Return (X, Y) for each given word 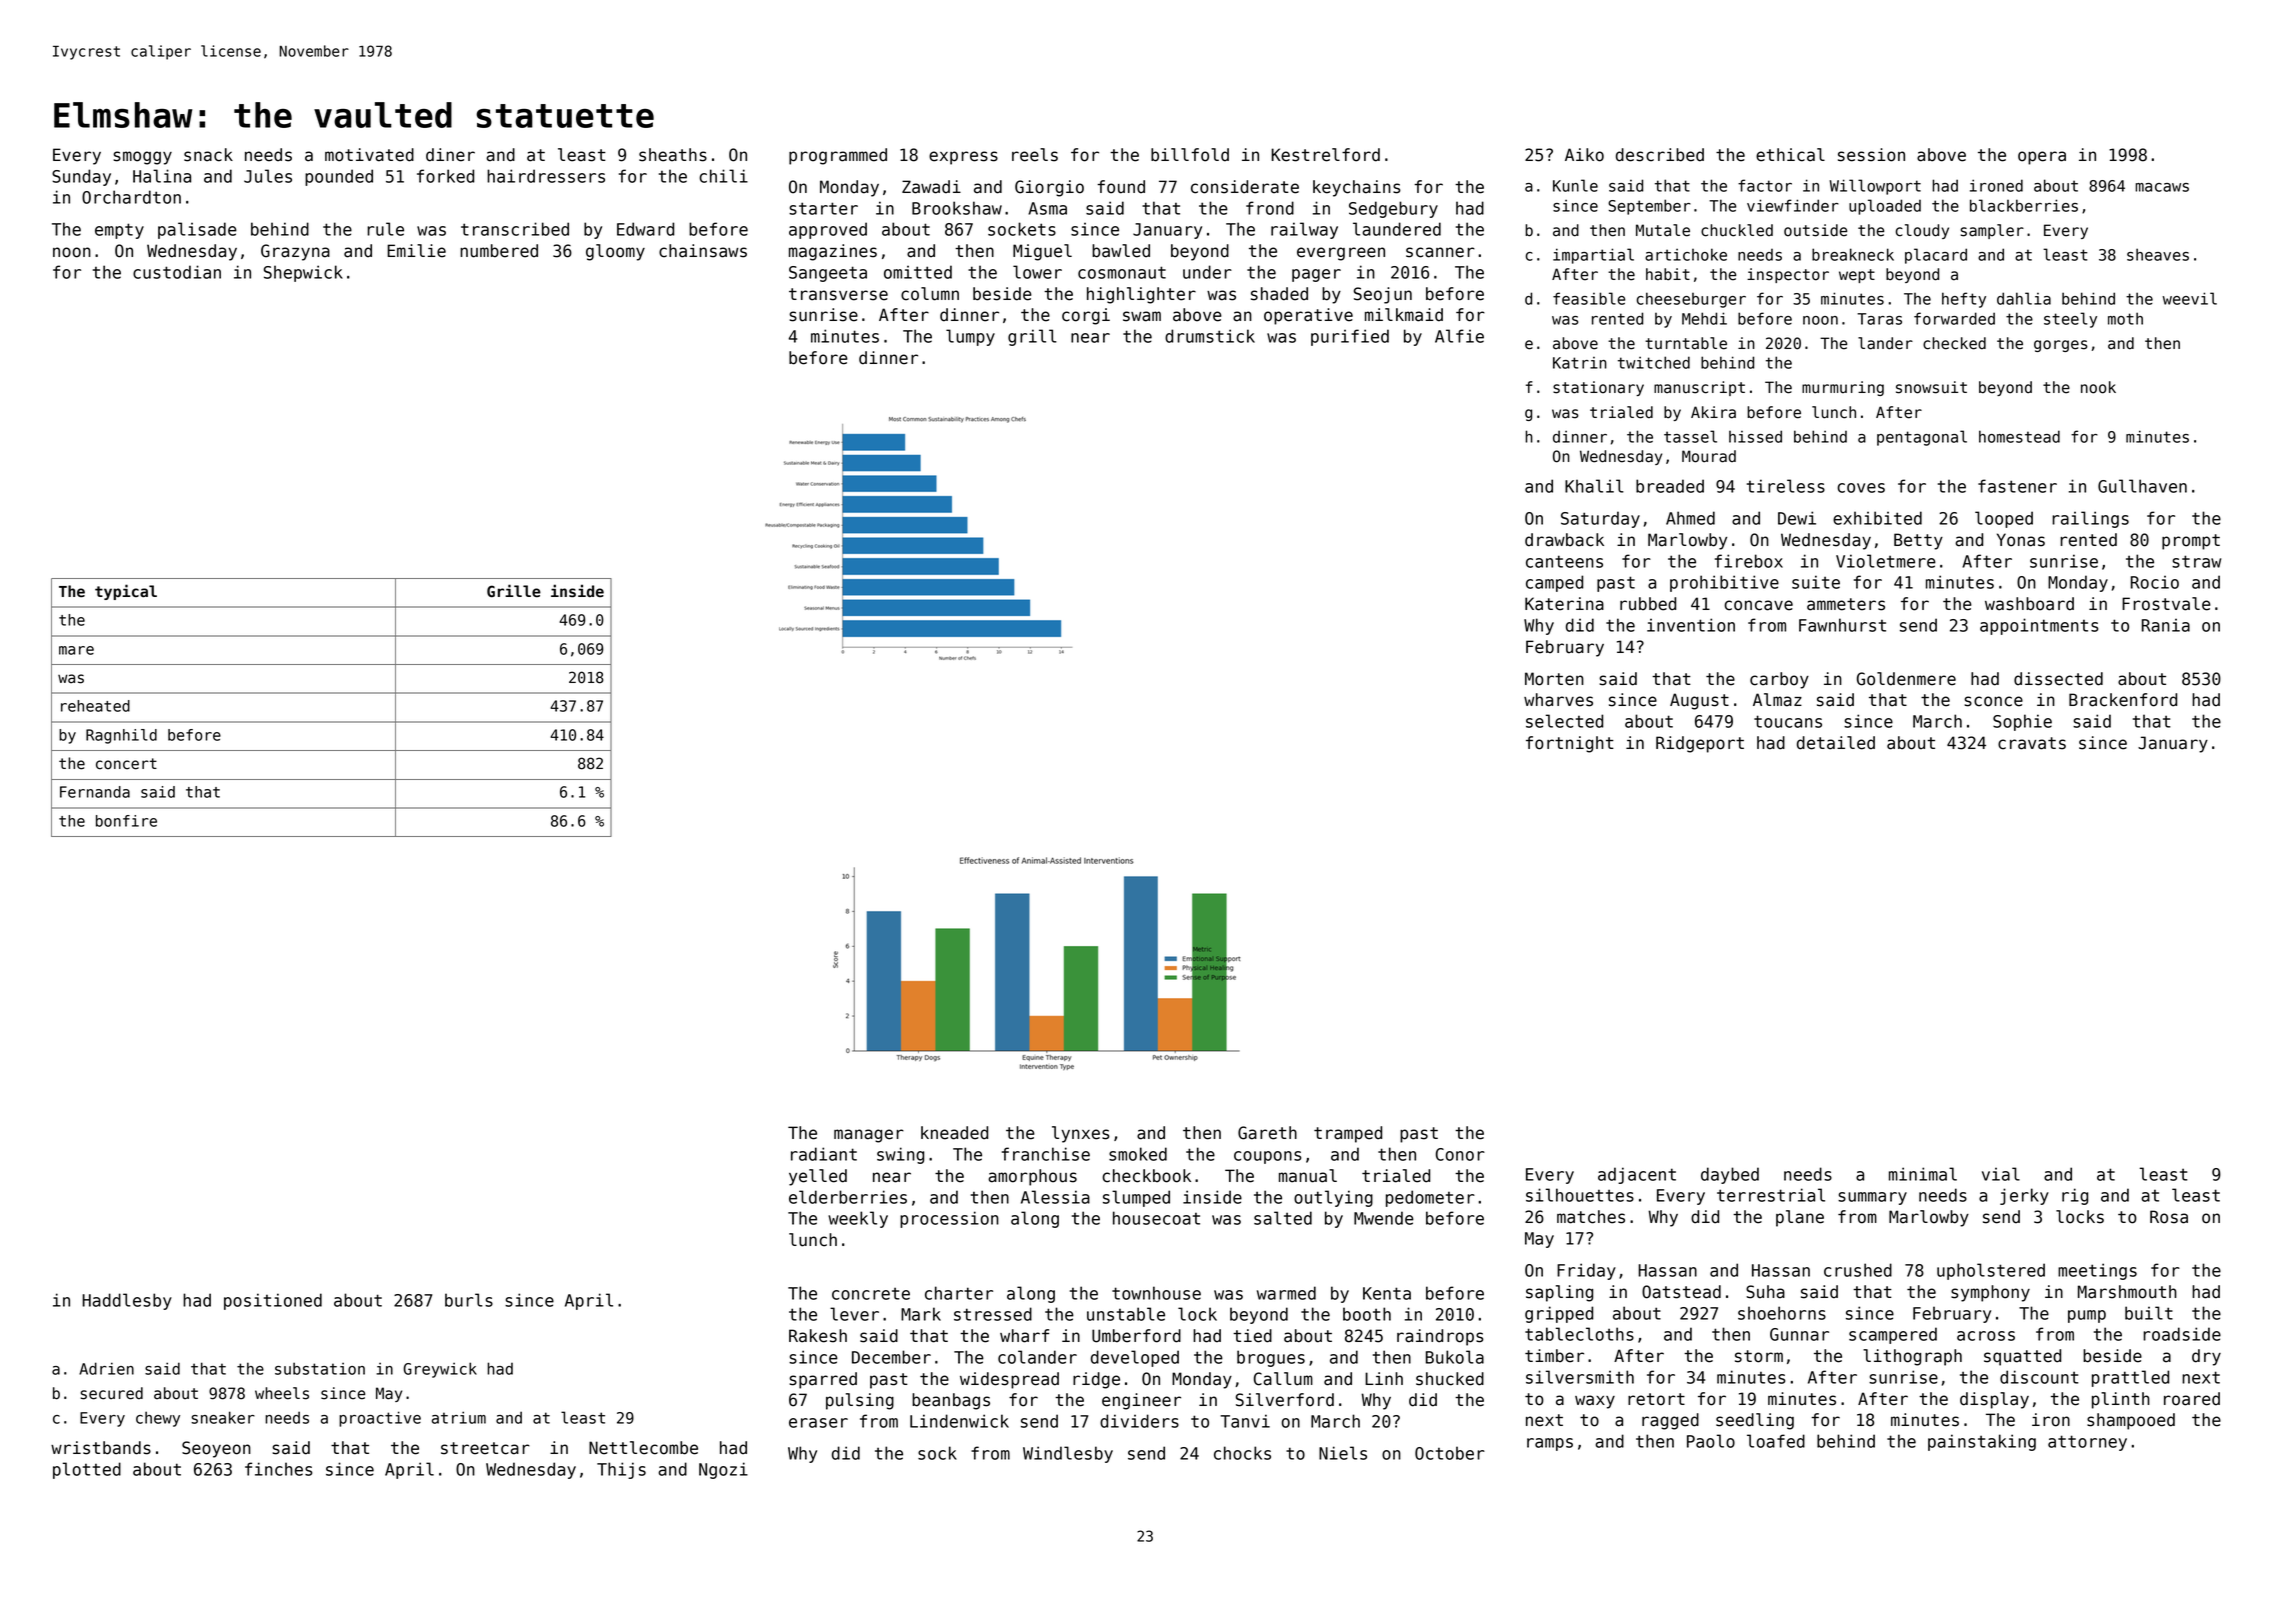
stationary (1598, 388)
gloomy (615, 252)
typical (126, 592)
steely (2070, 320)
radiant (824, 1154)
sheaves (2158, 254)
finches (278, 1469)
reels (1035, 155)
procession (949, 1219)
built (2149, 1313)
